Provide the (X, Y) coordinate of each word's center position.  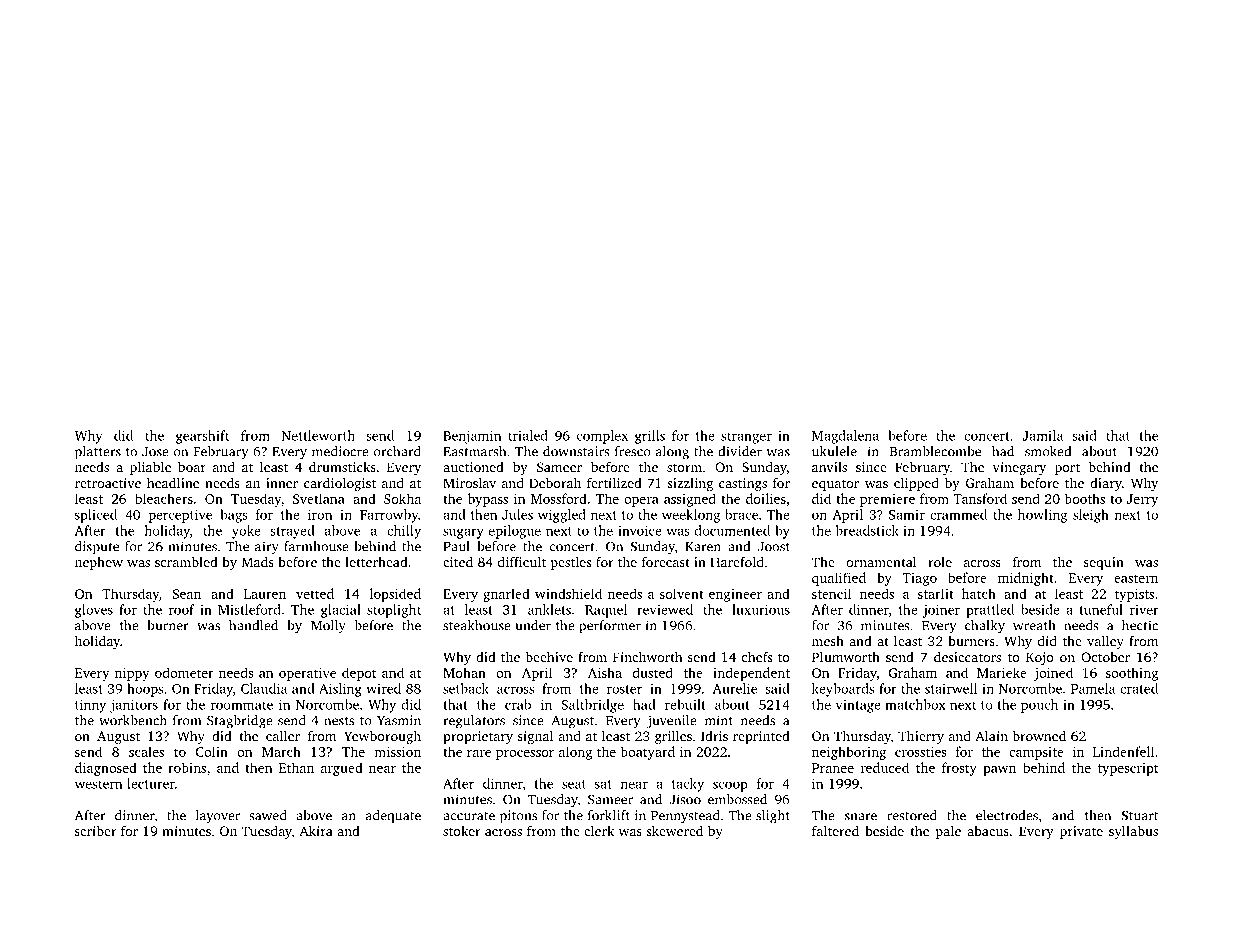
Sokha (402, 498)
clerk (599, 831)
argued (342, 769)
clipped (916, 484)
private (1081, 832)
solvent (682, 593)
